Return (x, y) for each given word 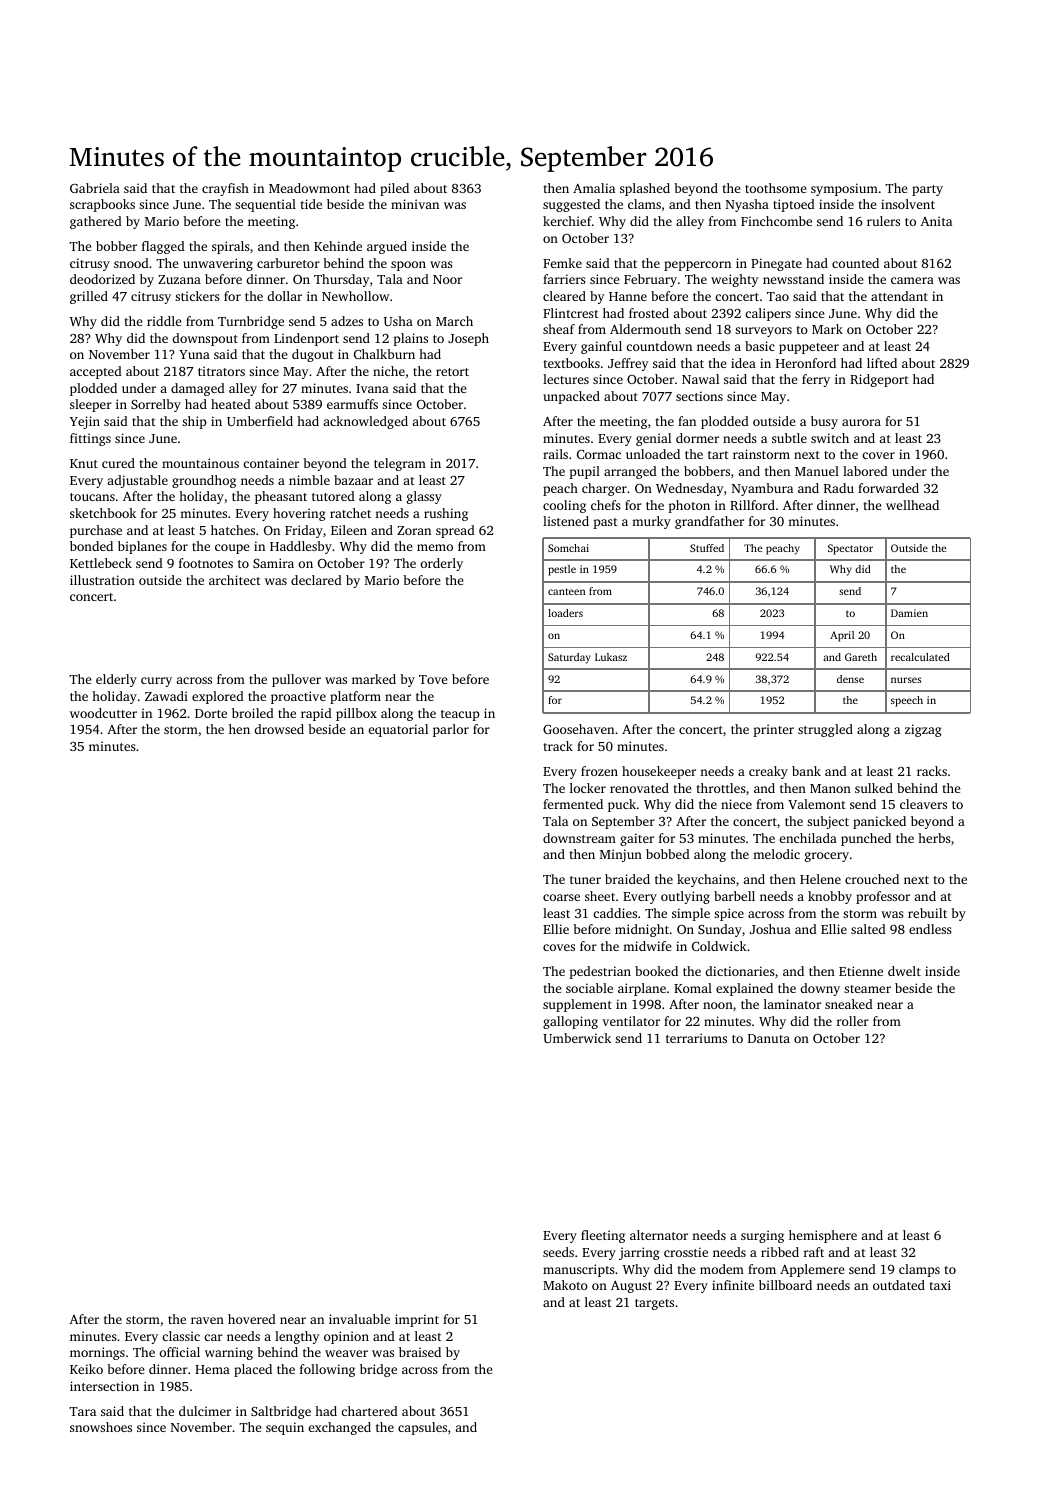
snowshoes (101, 1427)
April (842, 636)
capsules (422, 1428)
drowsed (279, 729)
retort (452, 372)
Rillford (752, 505)
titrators (221, 371)
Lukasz (611, 657)
